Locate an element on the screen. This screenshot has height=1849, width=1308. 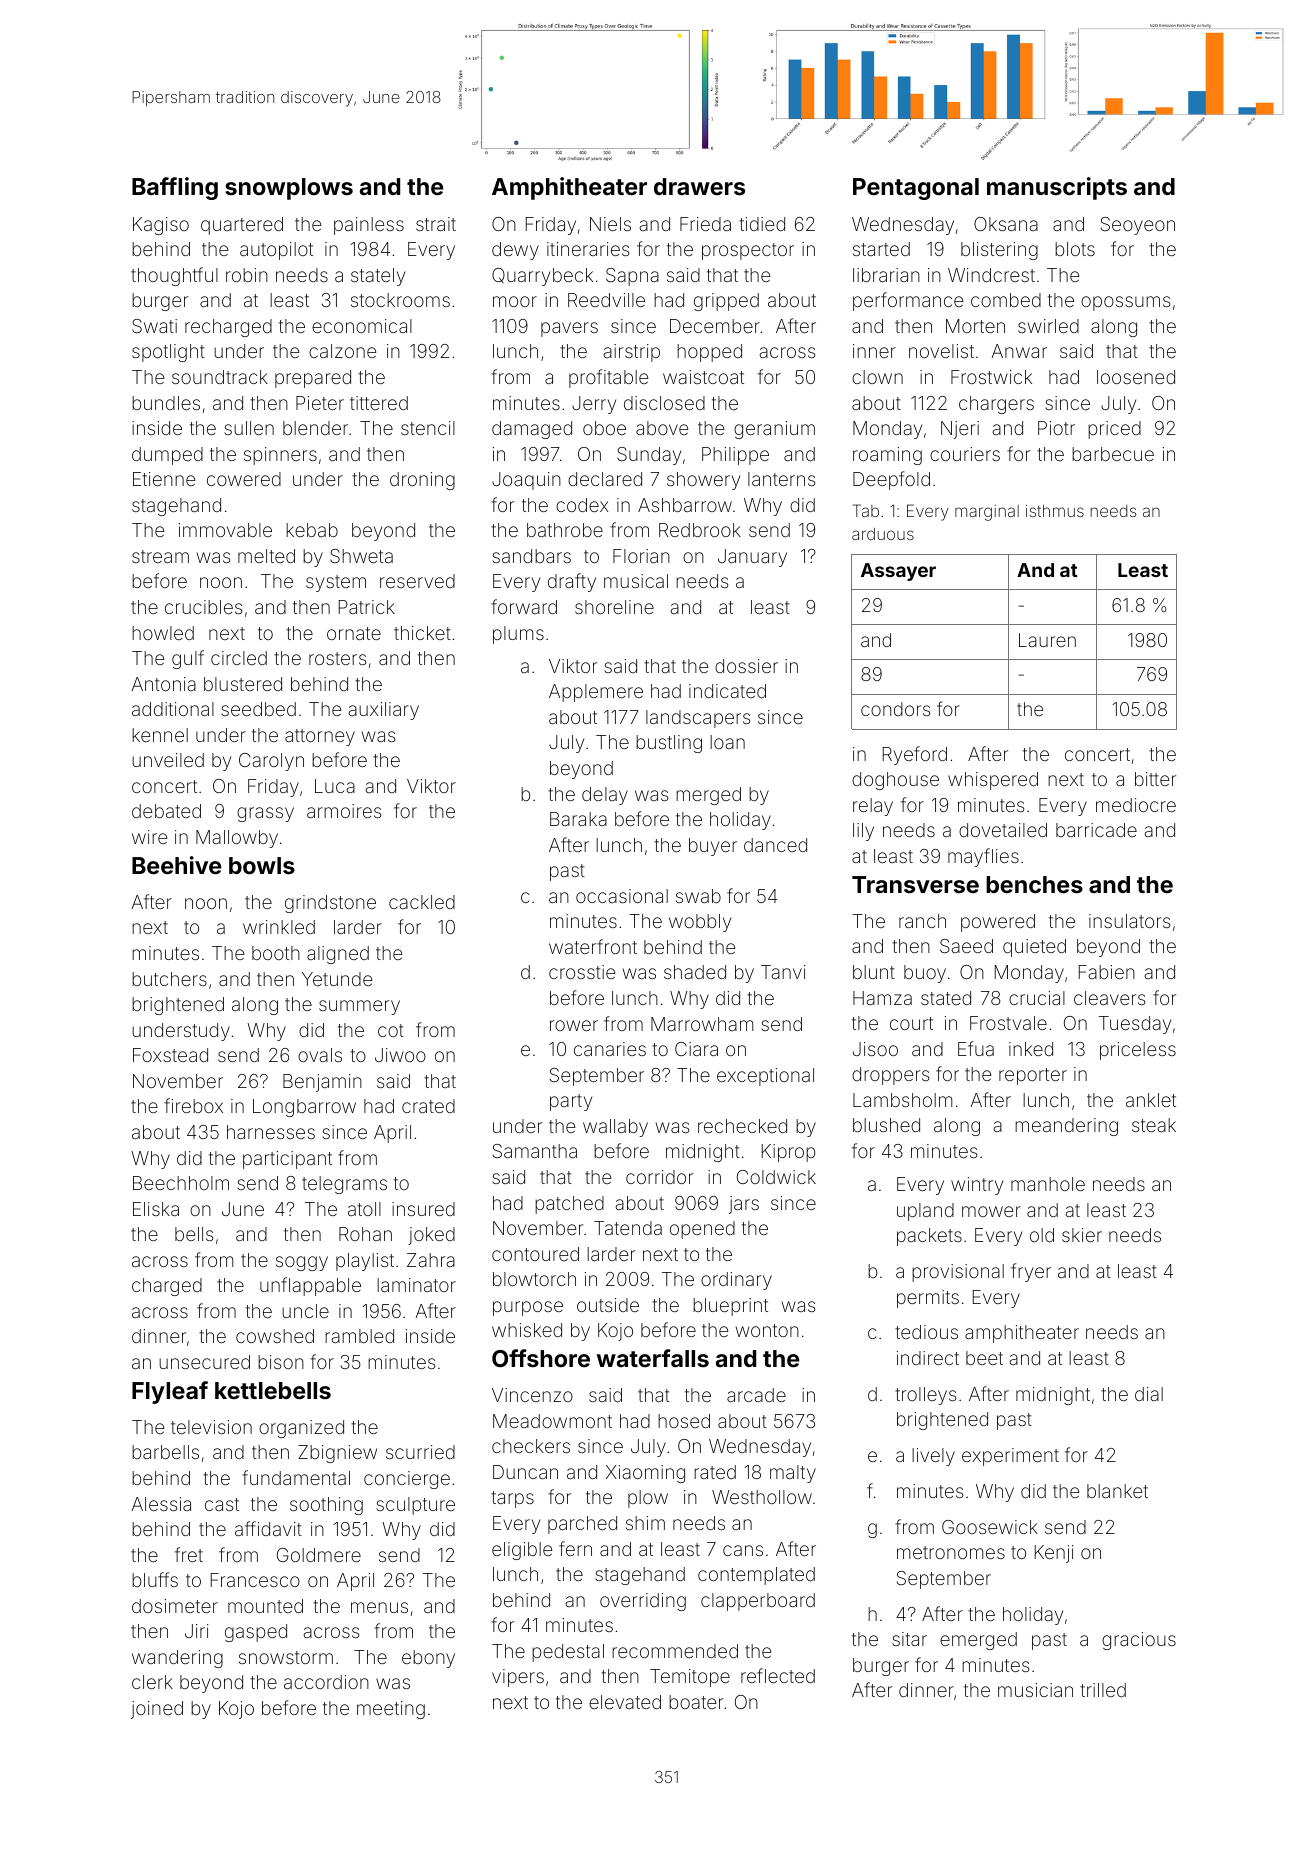
benches is located at coordinates (1034, 884).
